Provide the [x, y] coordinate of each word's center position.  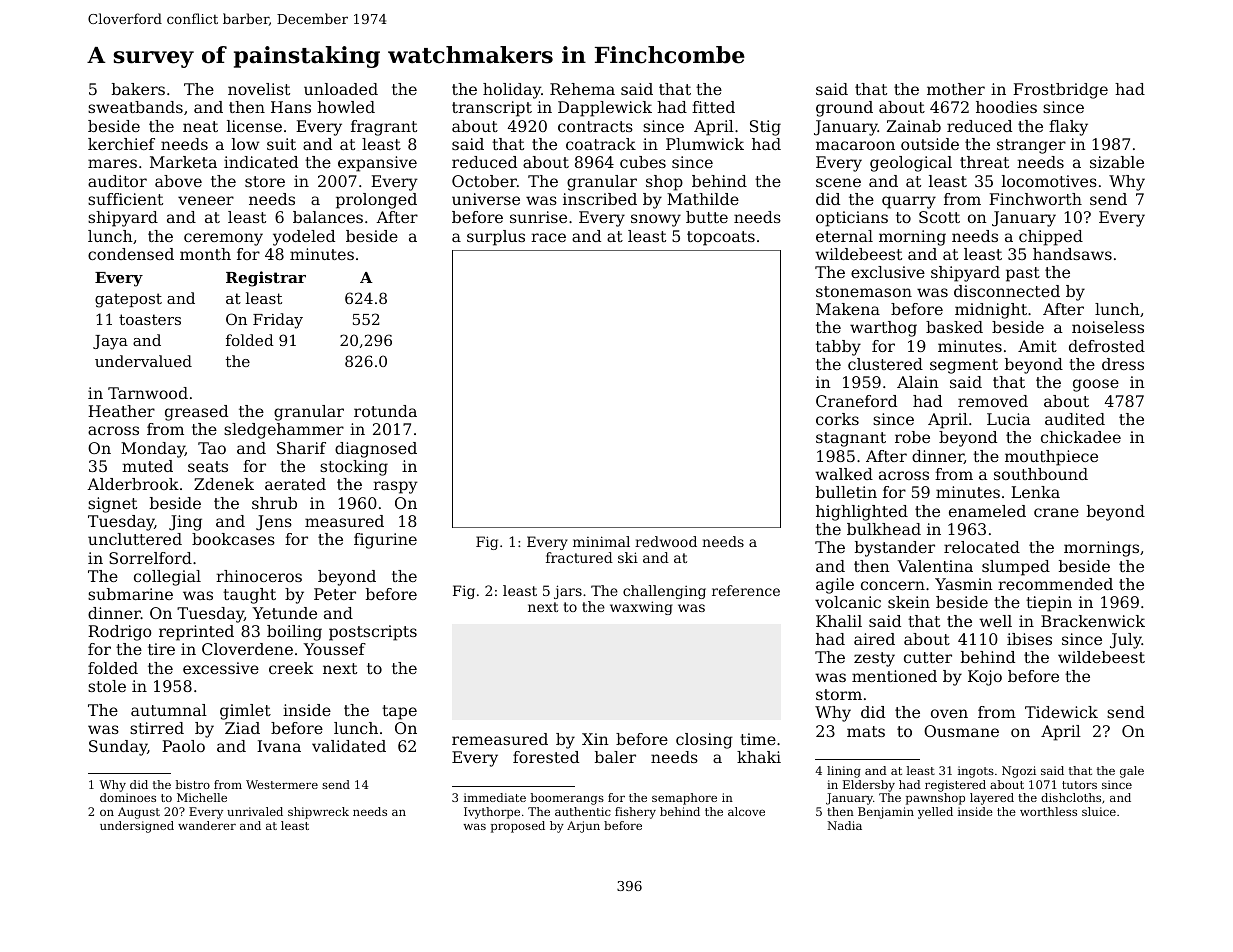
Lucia [1009, 419]
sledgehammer [284, 431]
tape [399, 712]
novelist [259, 89]
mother [956, 89]
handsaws [1072, 254]
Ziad [242, 728]
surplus [496, 238]
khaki [759, 757]
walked [844, 474]
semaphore [684, 799]
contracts [595, 126]
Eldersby [869, 786]
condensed [131, 254]
